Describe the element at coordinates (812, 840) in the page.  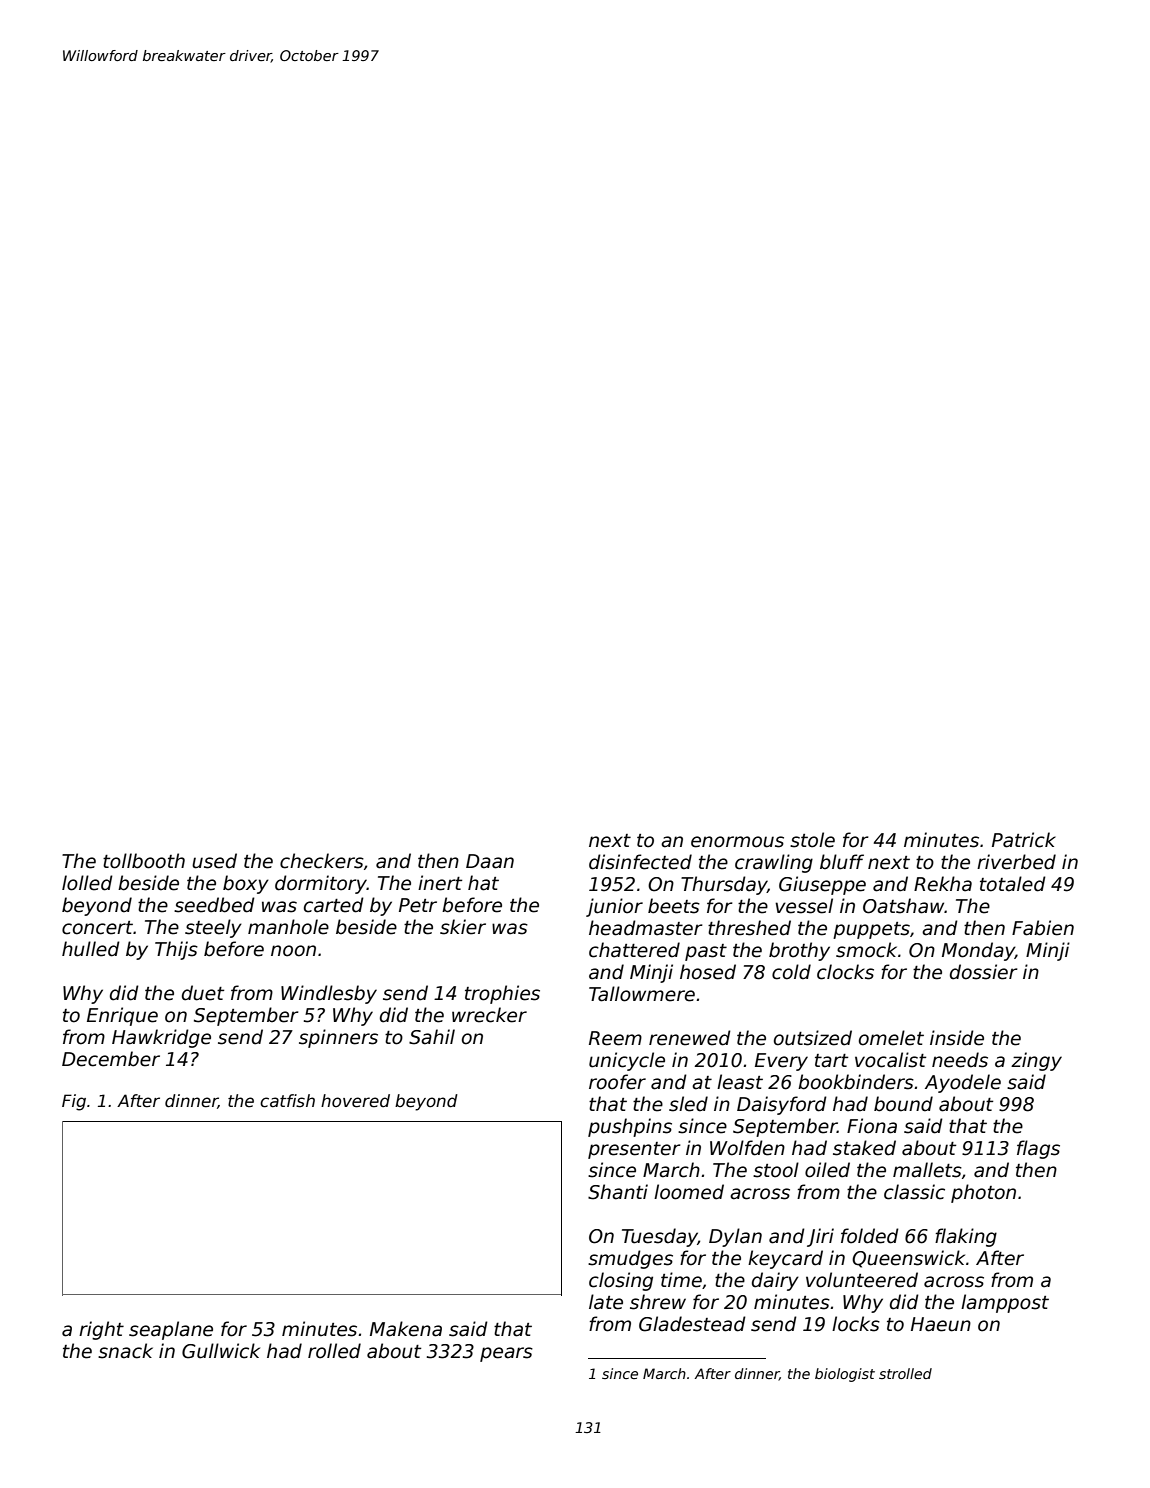
I see `stole` at that location.
